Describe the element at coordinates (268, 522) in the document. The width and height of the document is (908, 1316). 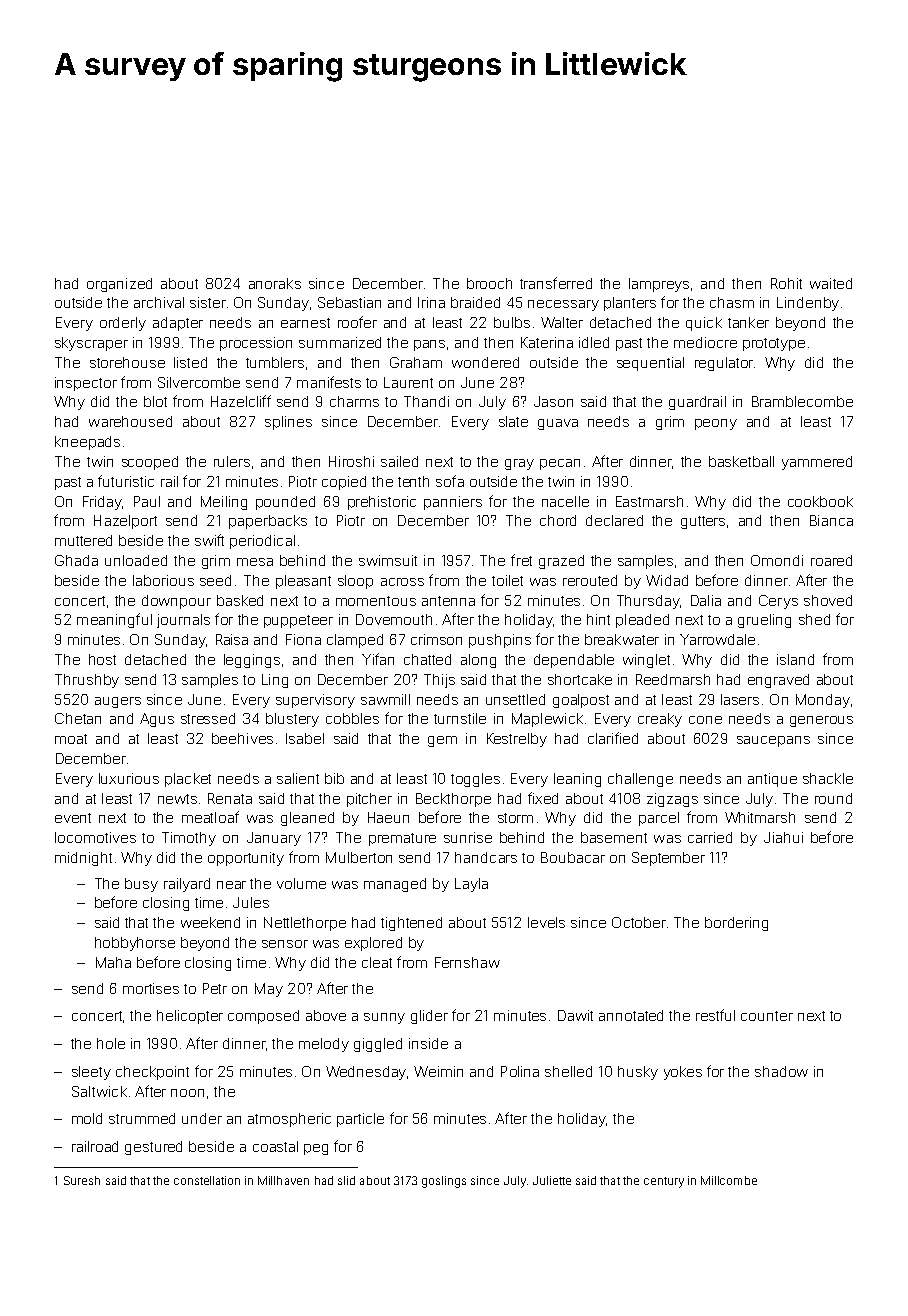
I see `paperbacks` at that location.
